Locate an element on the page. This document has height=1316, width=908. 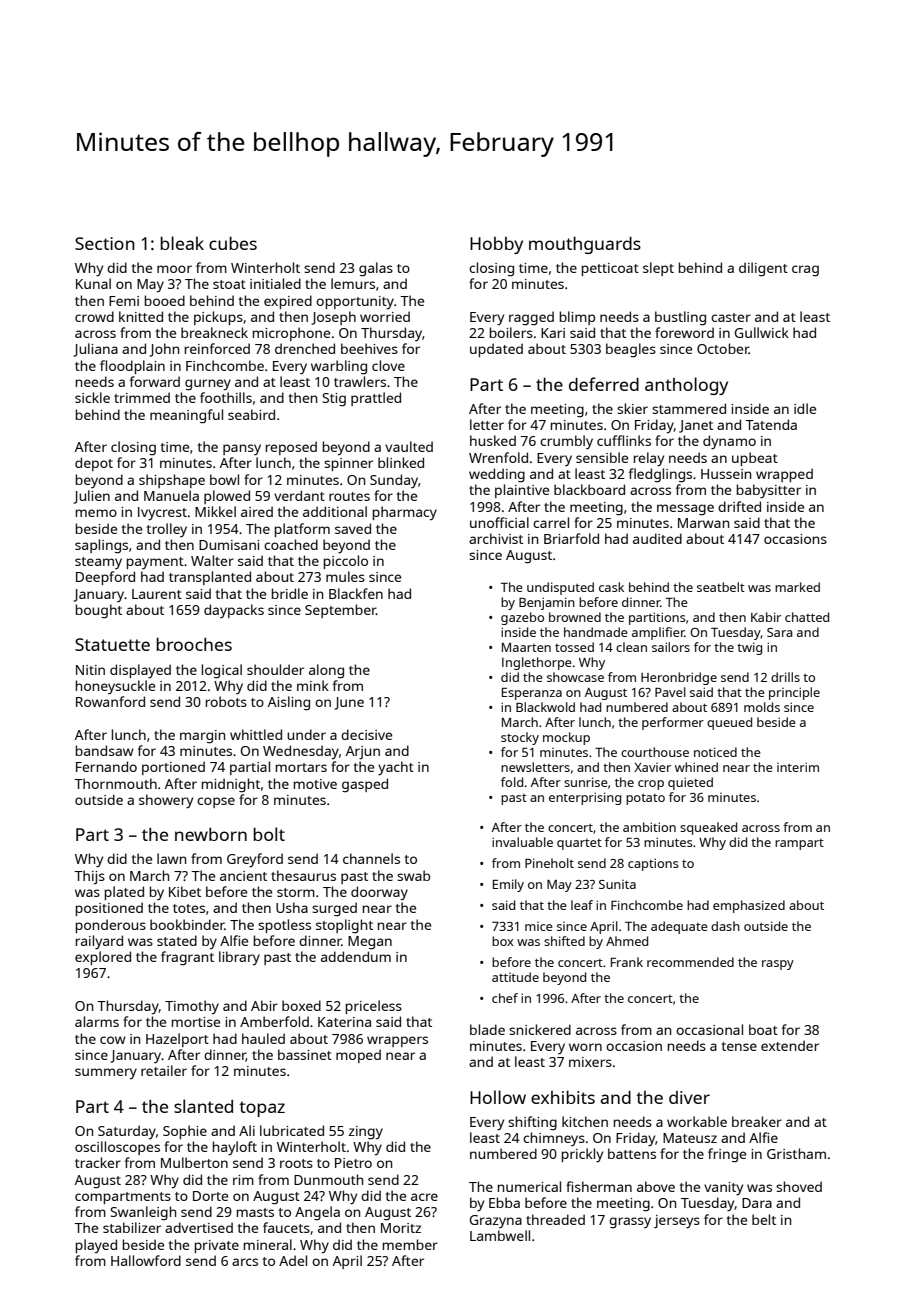
bleak is located at coordinates (182, 243).
